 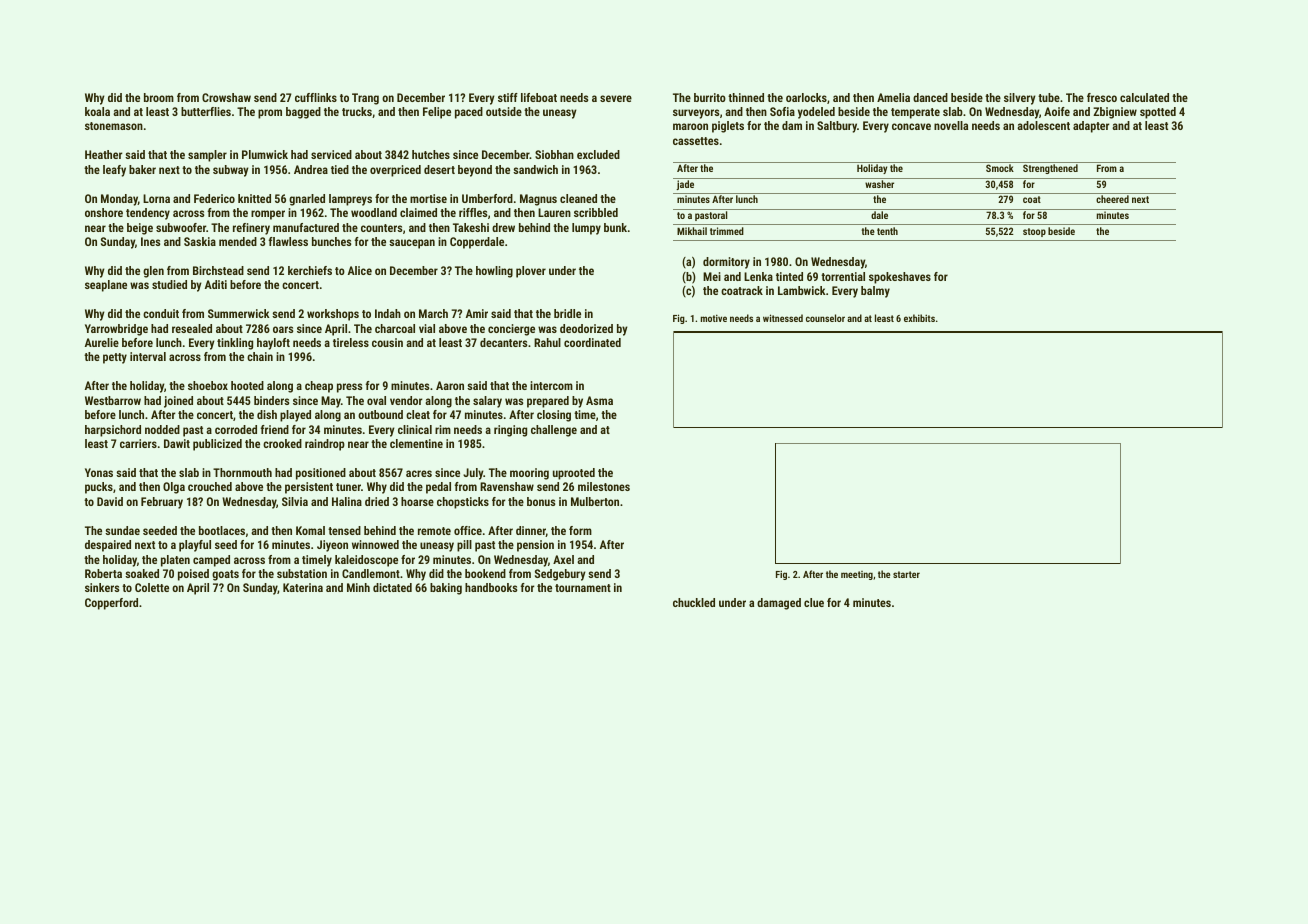 What do you see at coordinates (710, 97) in the image?
I see `burrito` at bounding box center [710, 97].
